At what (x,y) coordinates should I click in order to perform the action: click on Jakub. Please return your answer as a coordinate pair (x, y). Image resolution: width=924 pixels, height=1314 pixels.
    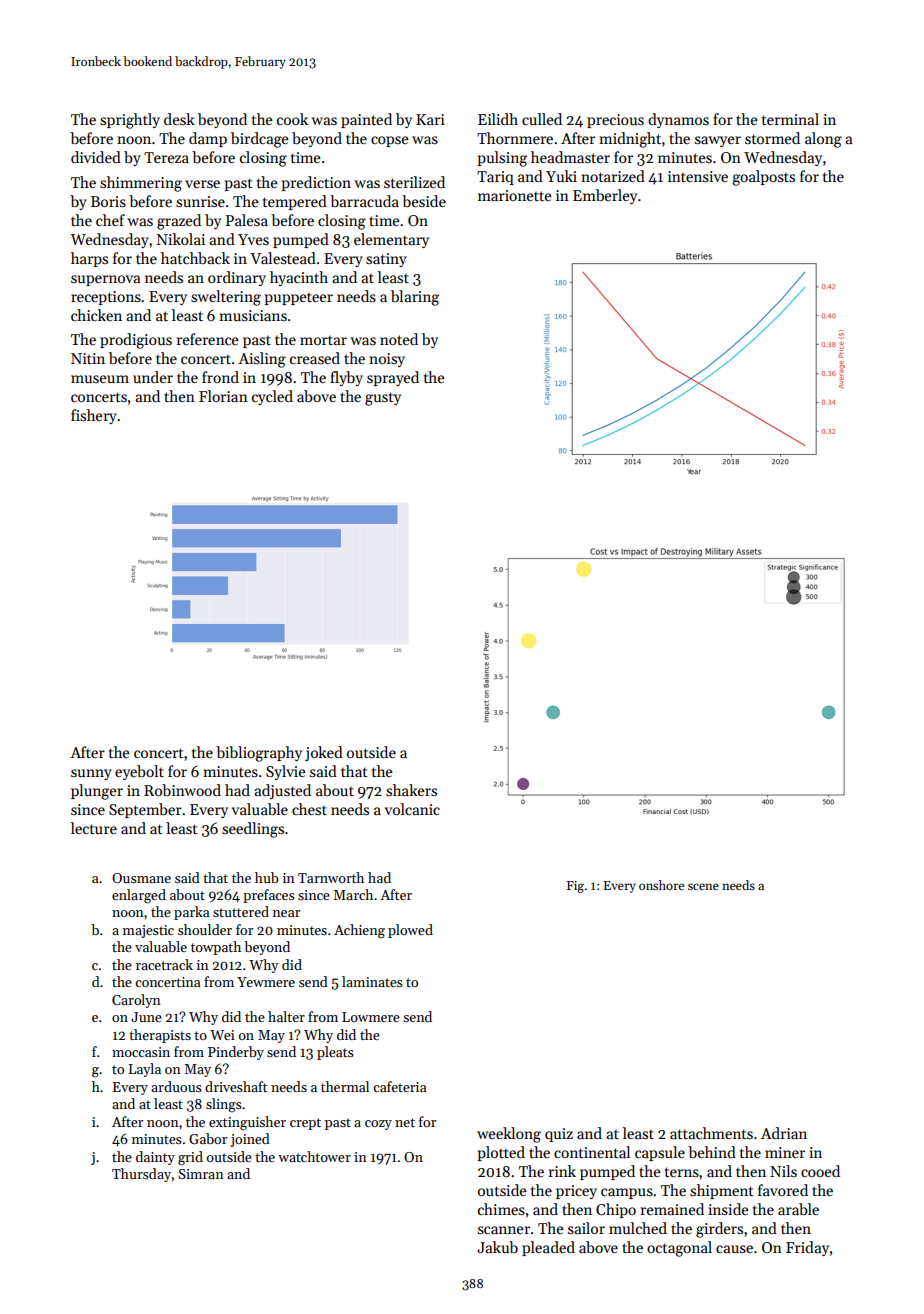
    Looking at the image, I should click on (497, 1247).
